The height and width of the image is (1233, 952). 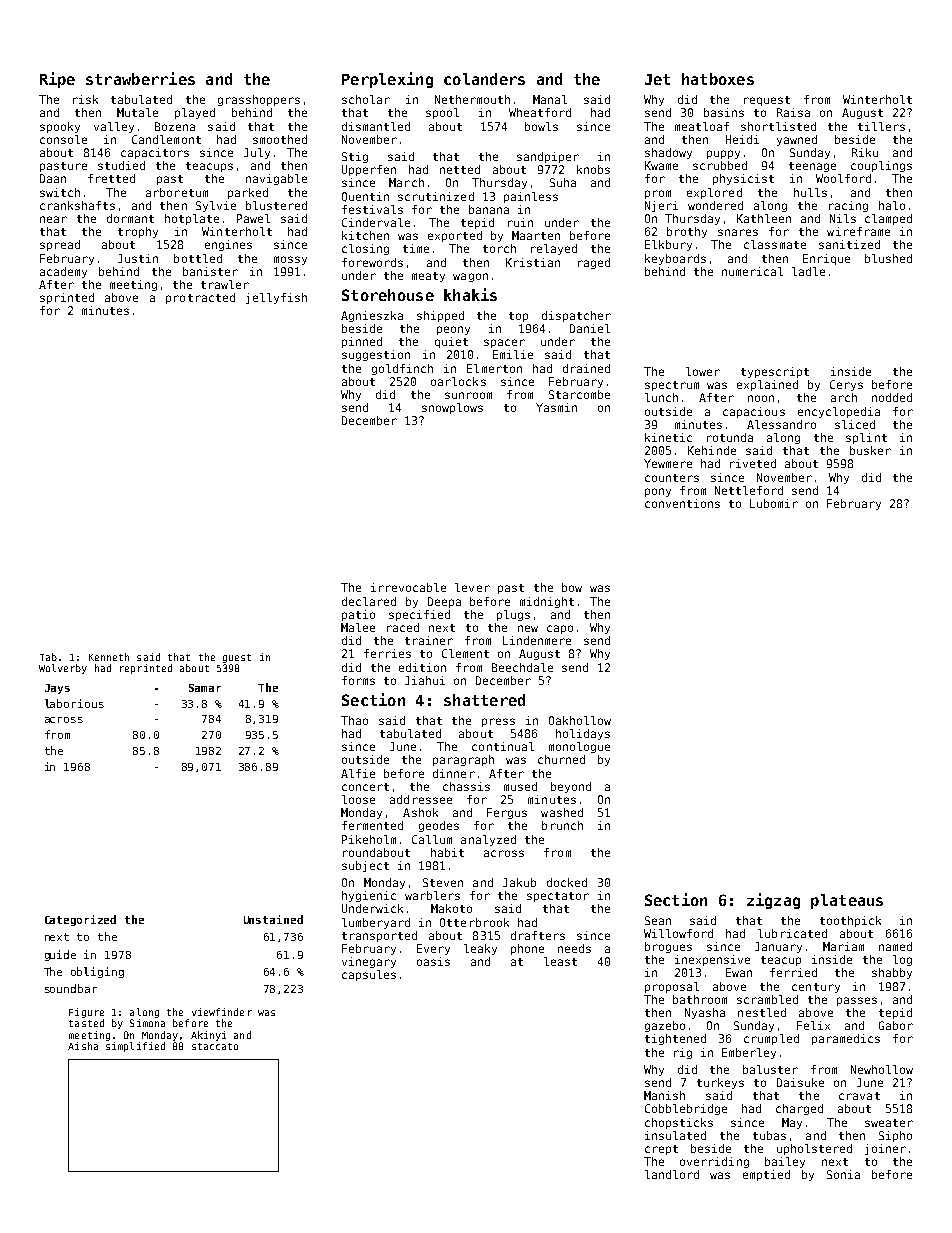 What do you see at coordinates (808, 271) in the image?
I see `ladle` at bounding box center [808, 271].
